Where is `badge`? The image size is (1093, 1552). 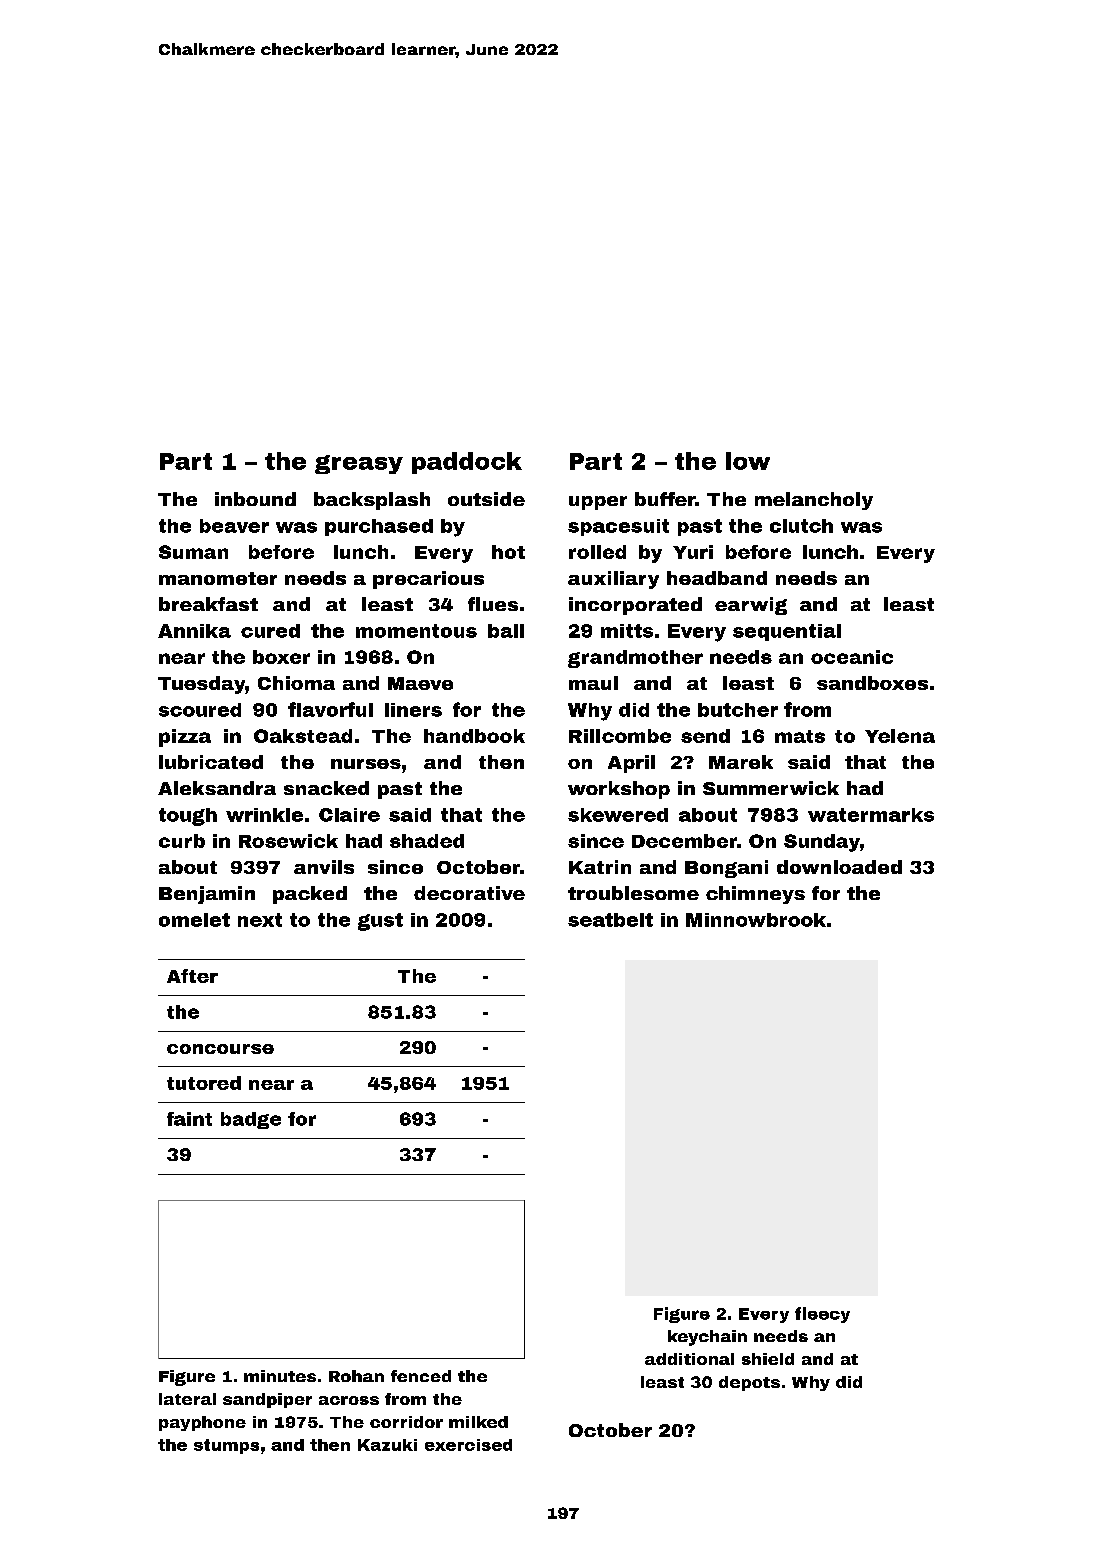 badge is located at coordinates (251, 1120).
